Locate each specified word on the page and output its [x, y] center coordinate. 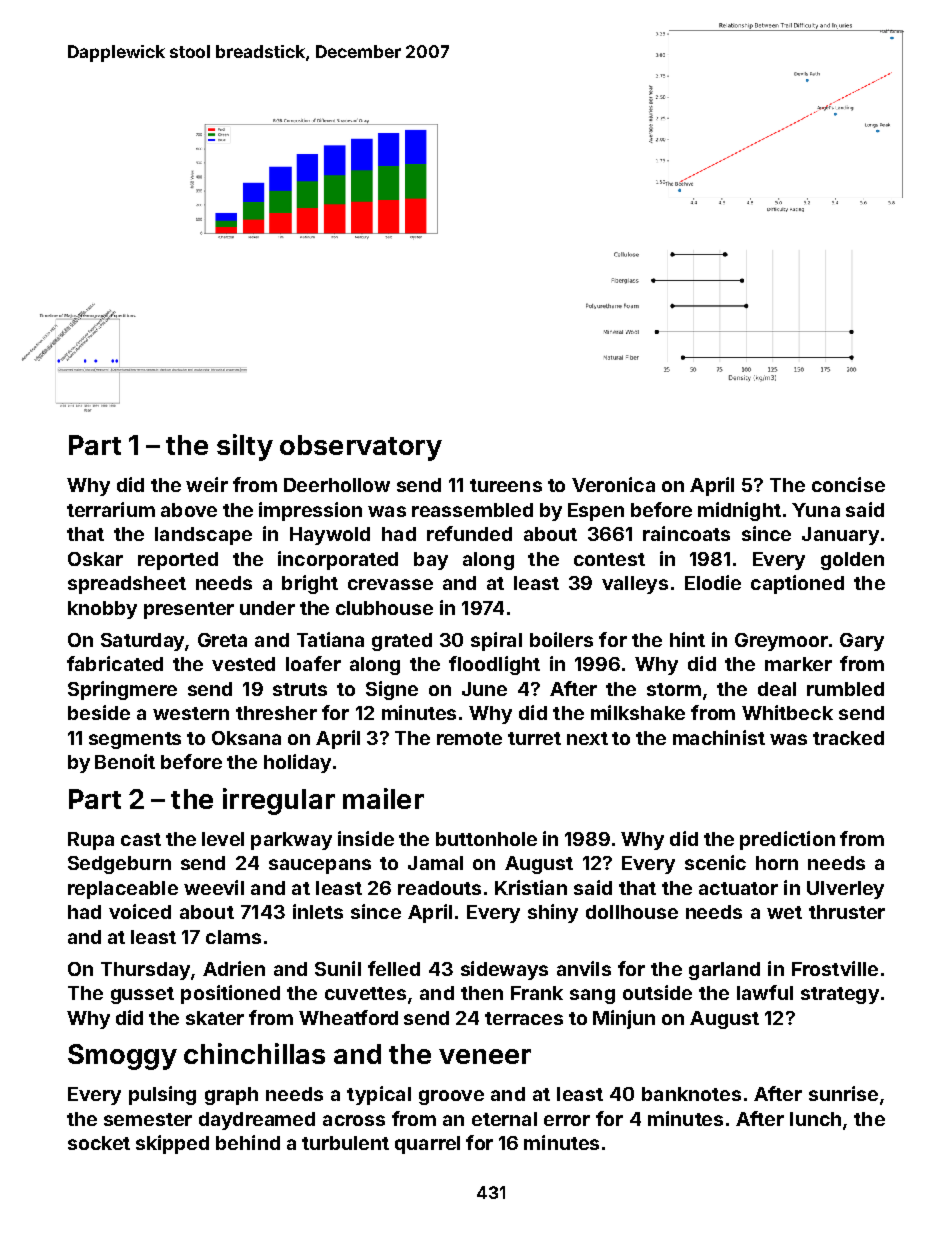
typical [379, 1095]
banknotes [691, 1094]
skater [215, 1018]
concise [848, 484]
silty [245, 447]
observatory [361, 448]
